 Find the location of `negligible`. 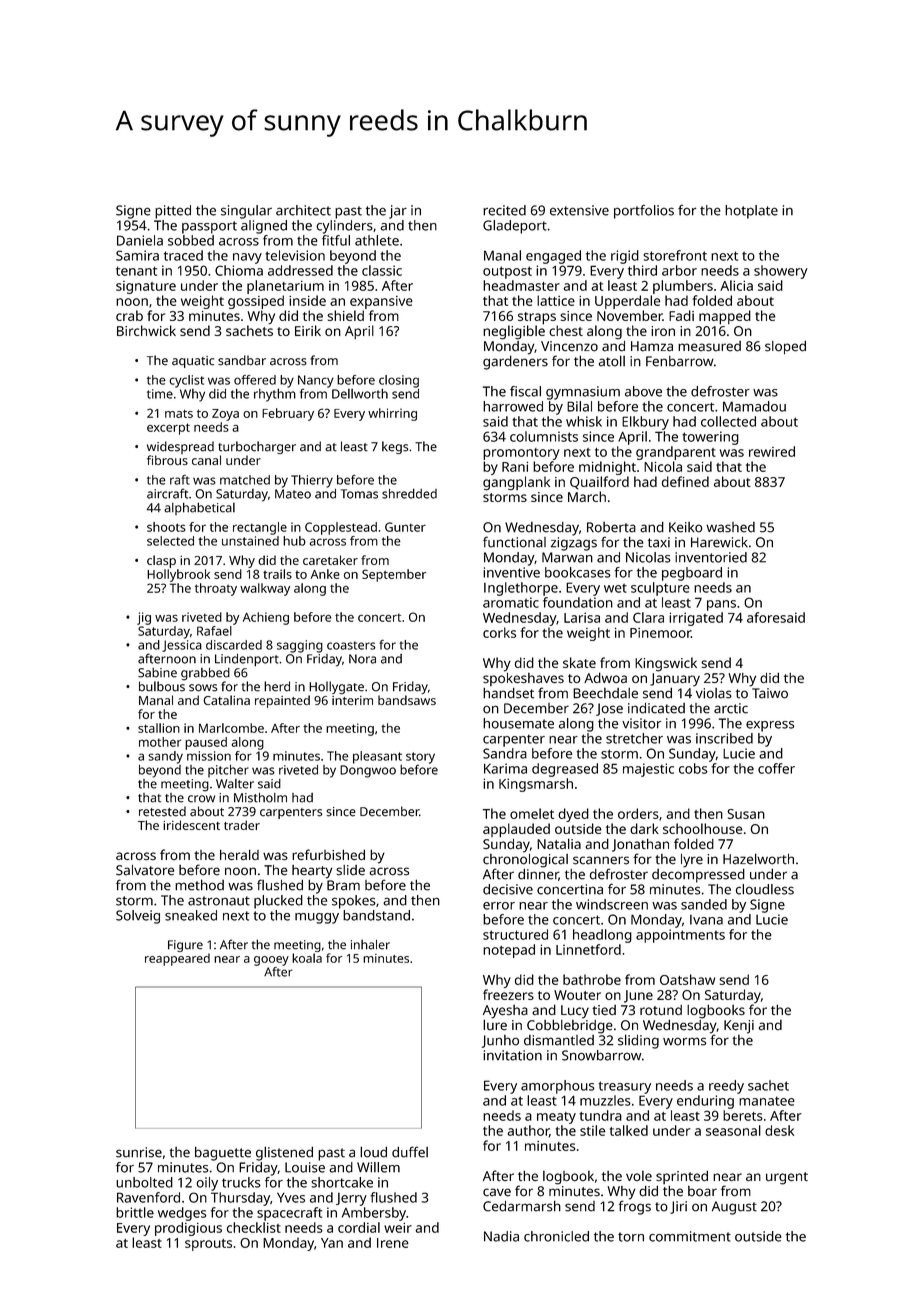

negligible is located at coordinates (514, 332).
